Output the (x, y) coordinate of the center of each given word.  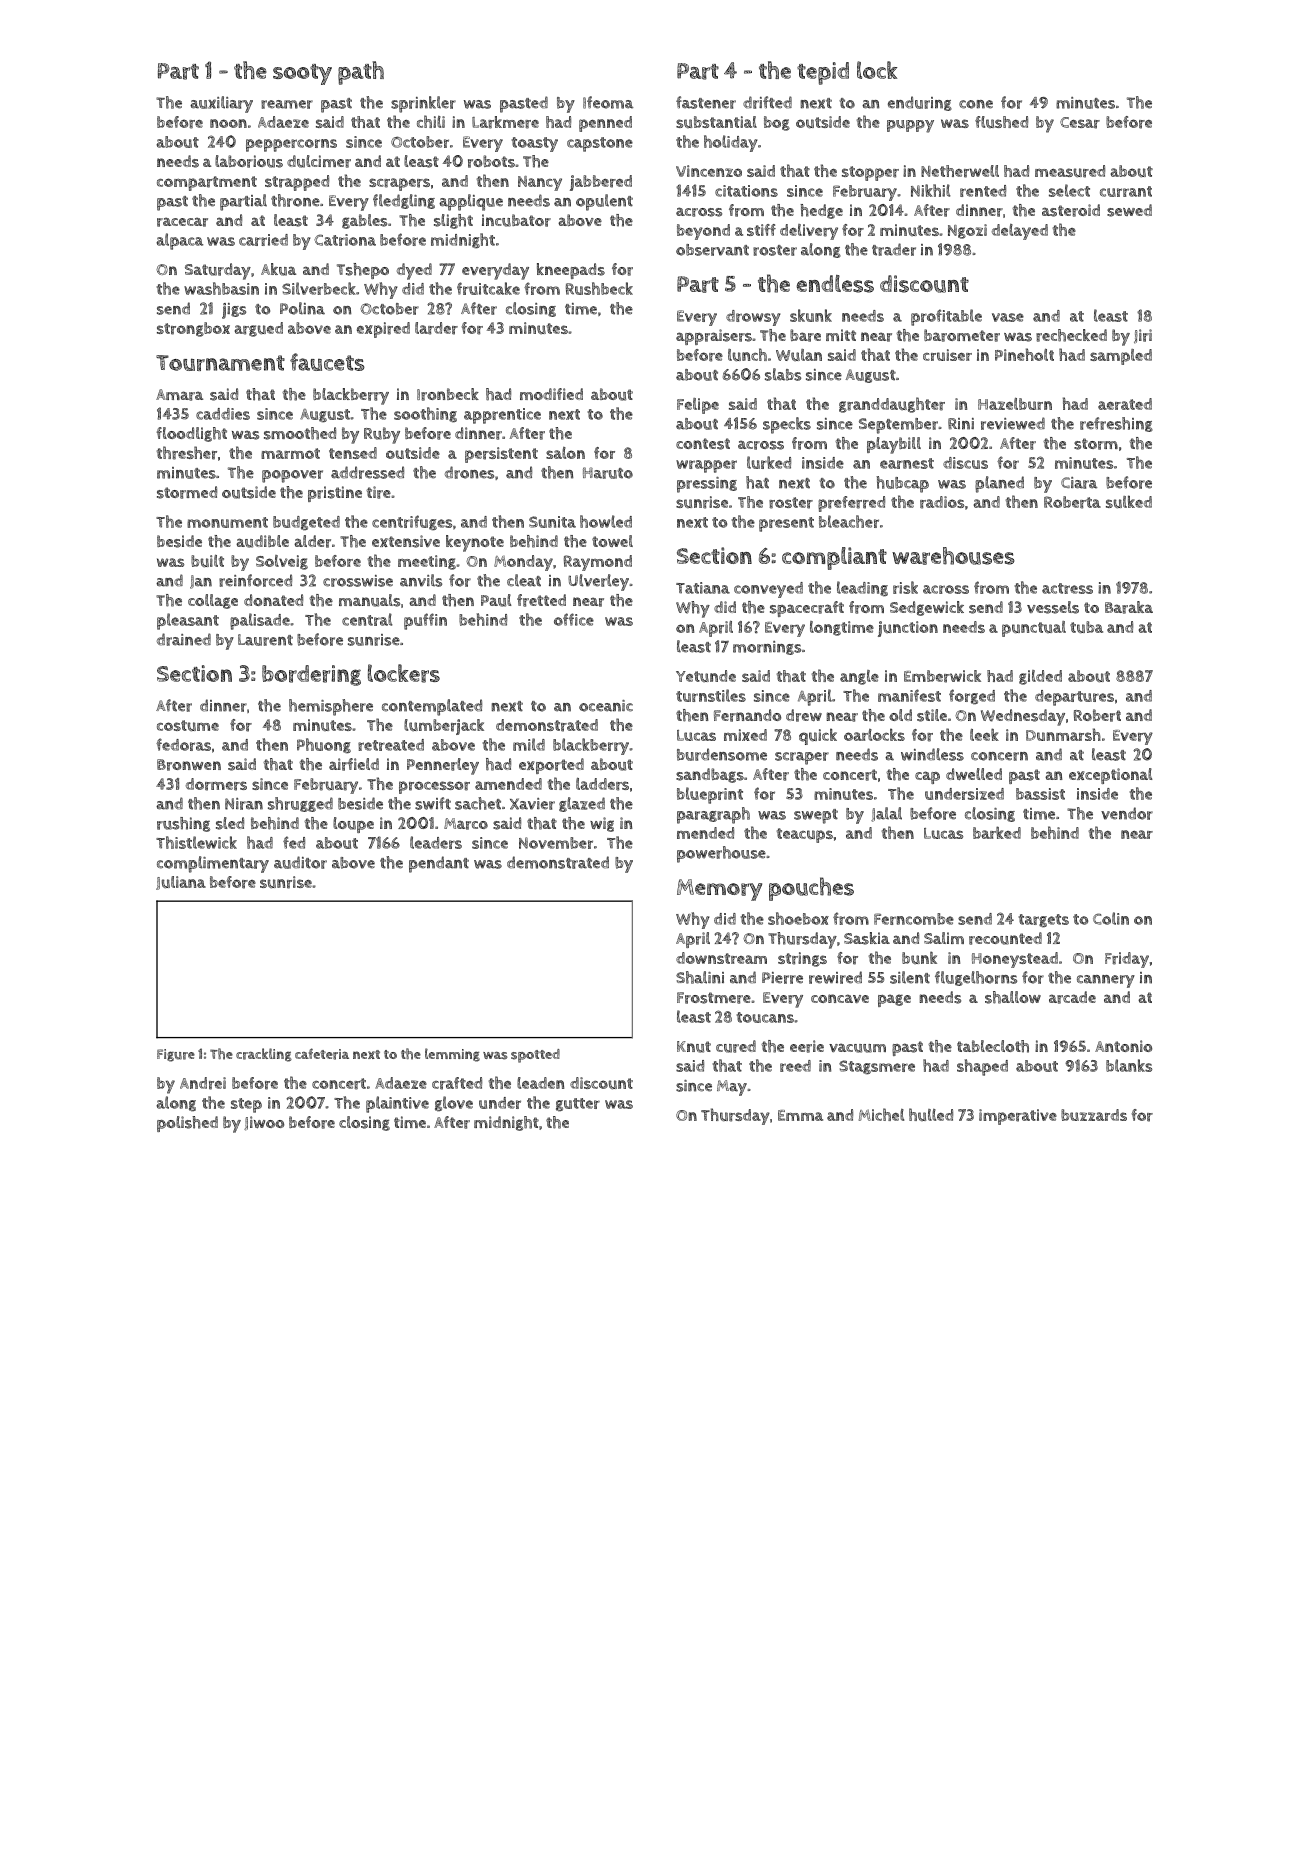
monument (227, 522)
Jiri (1143, 336)
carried (263, 240)
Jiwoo (264, 1123)
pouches (811, 889)
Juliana (181, 883)
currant (1126, 191)
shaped (982, 1067)
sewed (1129, 210)
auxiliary (221, 104)
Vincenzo (709, 171)
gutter (578, 1104)
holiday (731, 143)
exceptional (1111, 776)
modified (551, 394)
